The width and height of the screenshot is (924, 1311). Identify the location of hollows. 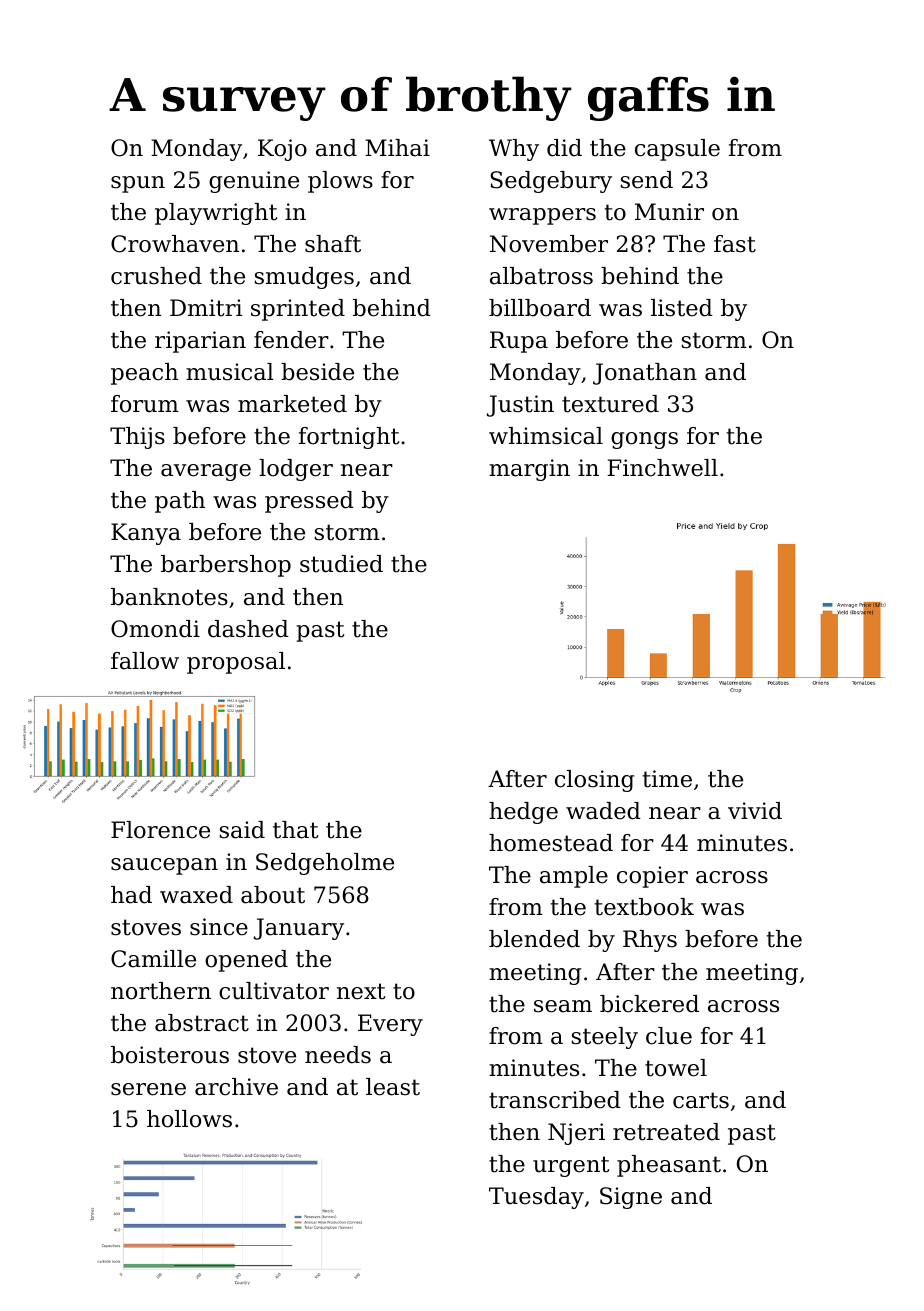
(189, 1119).
